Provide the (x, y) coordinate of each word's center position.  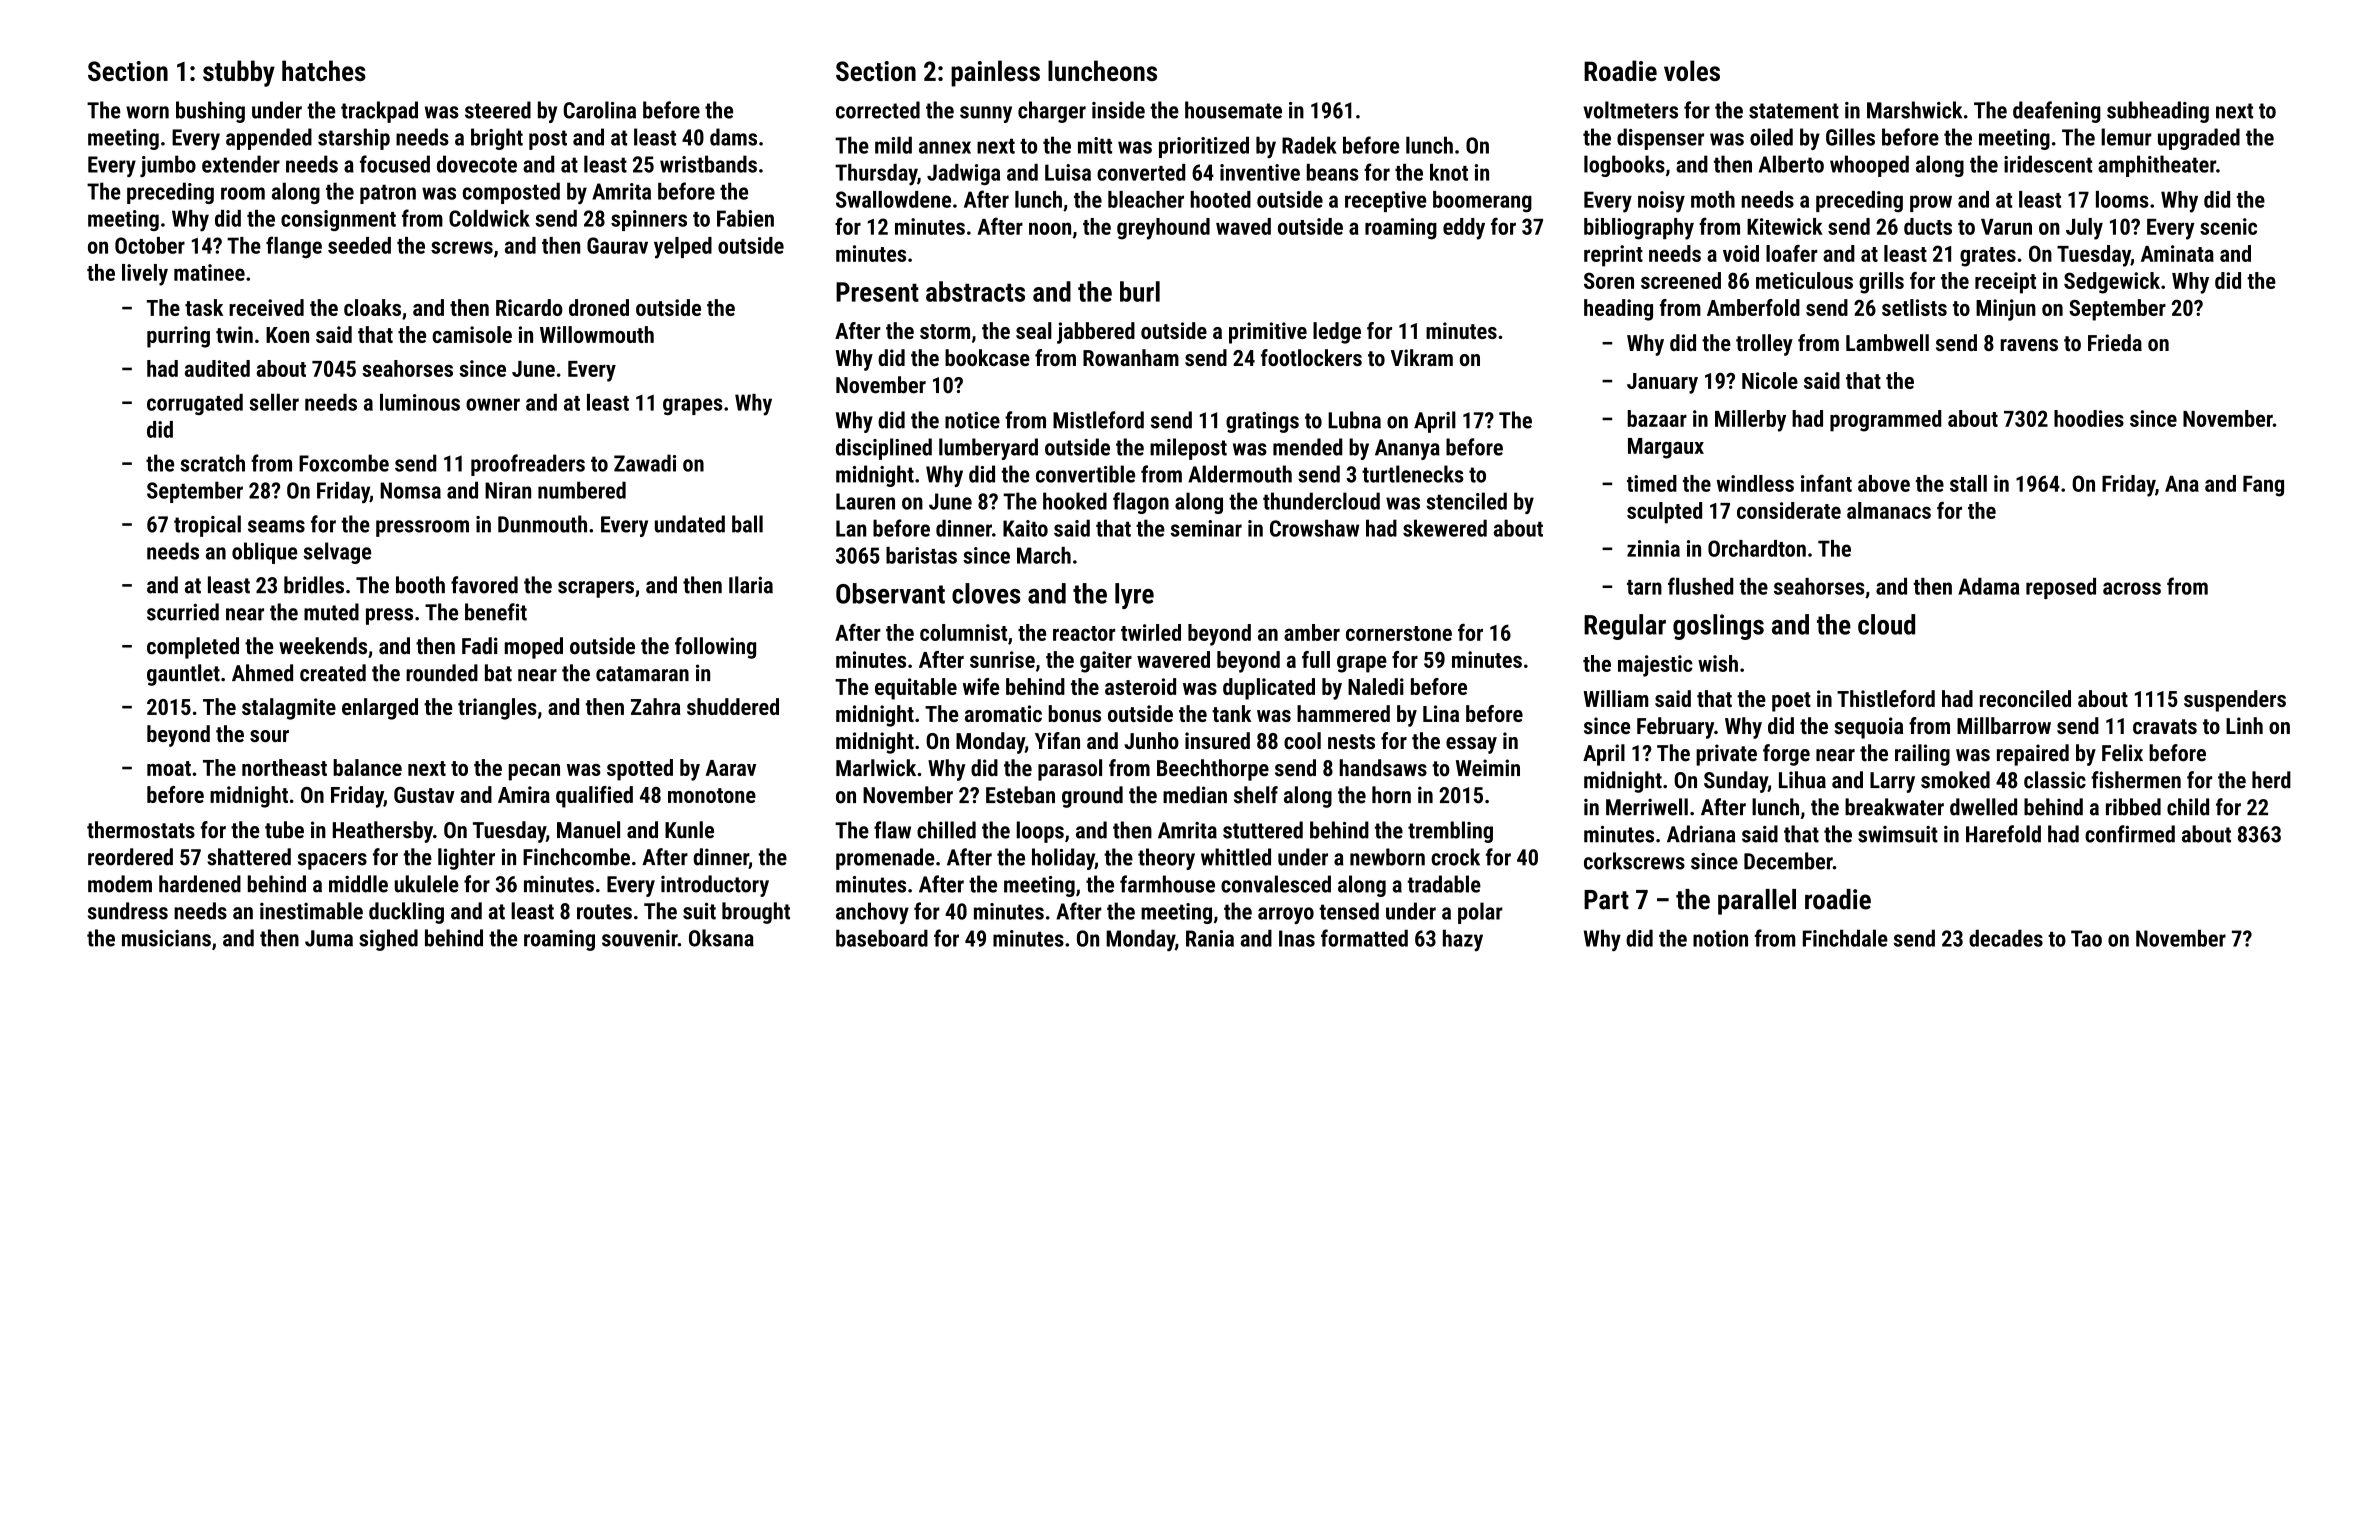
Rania (1210, 938)
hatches (324, 70)
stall (1968, 483)
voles (1692, 70)
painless (995, 73)
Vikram (1422, 357)
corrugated (195, 404)
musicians (166, 938)
